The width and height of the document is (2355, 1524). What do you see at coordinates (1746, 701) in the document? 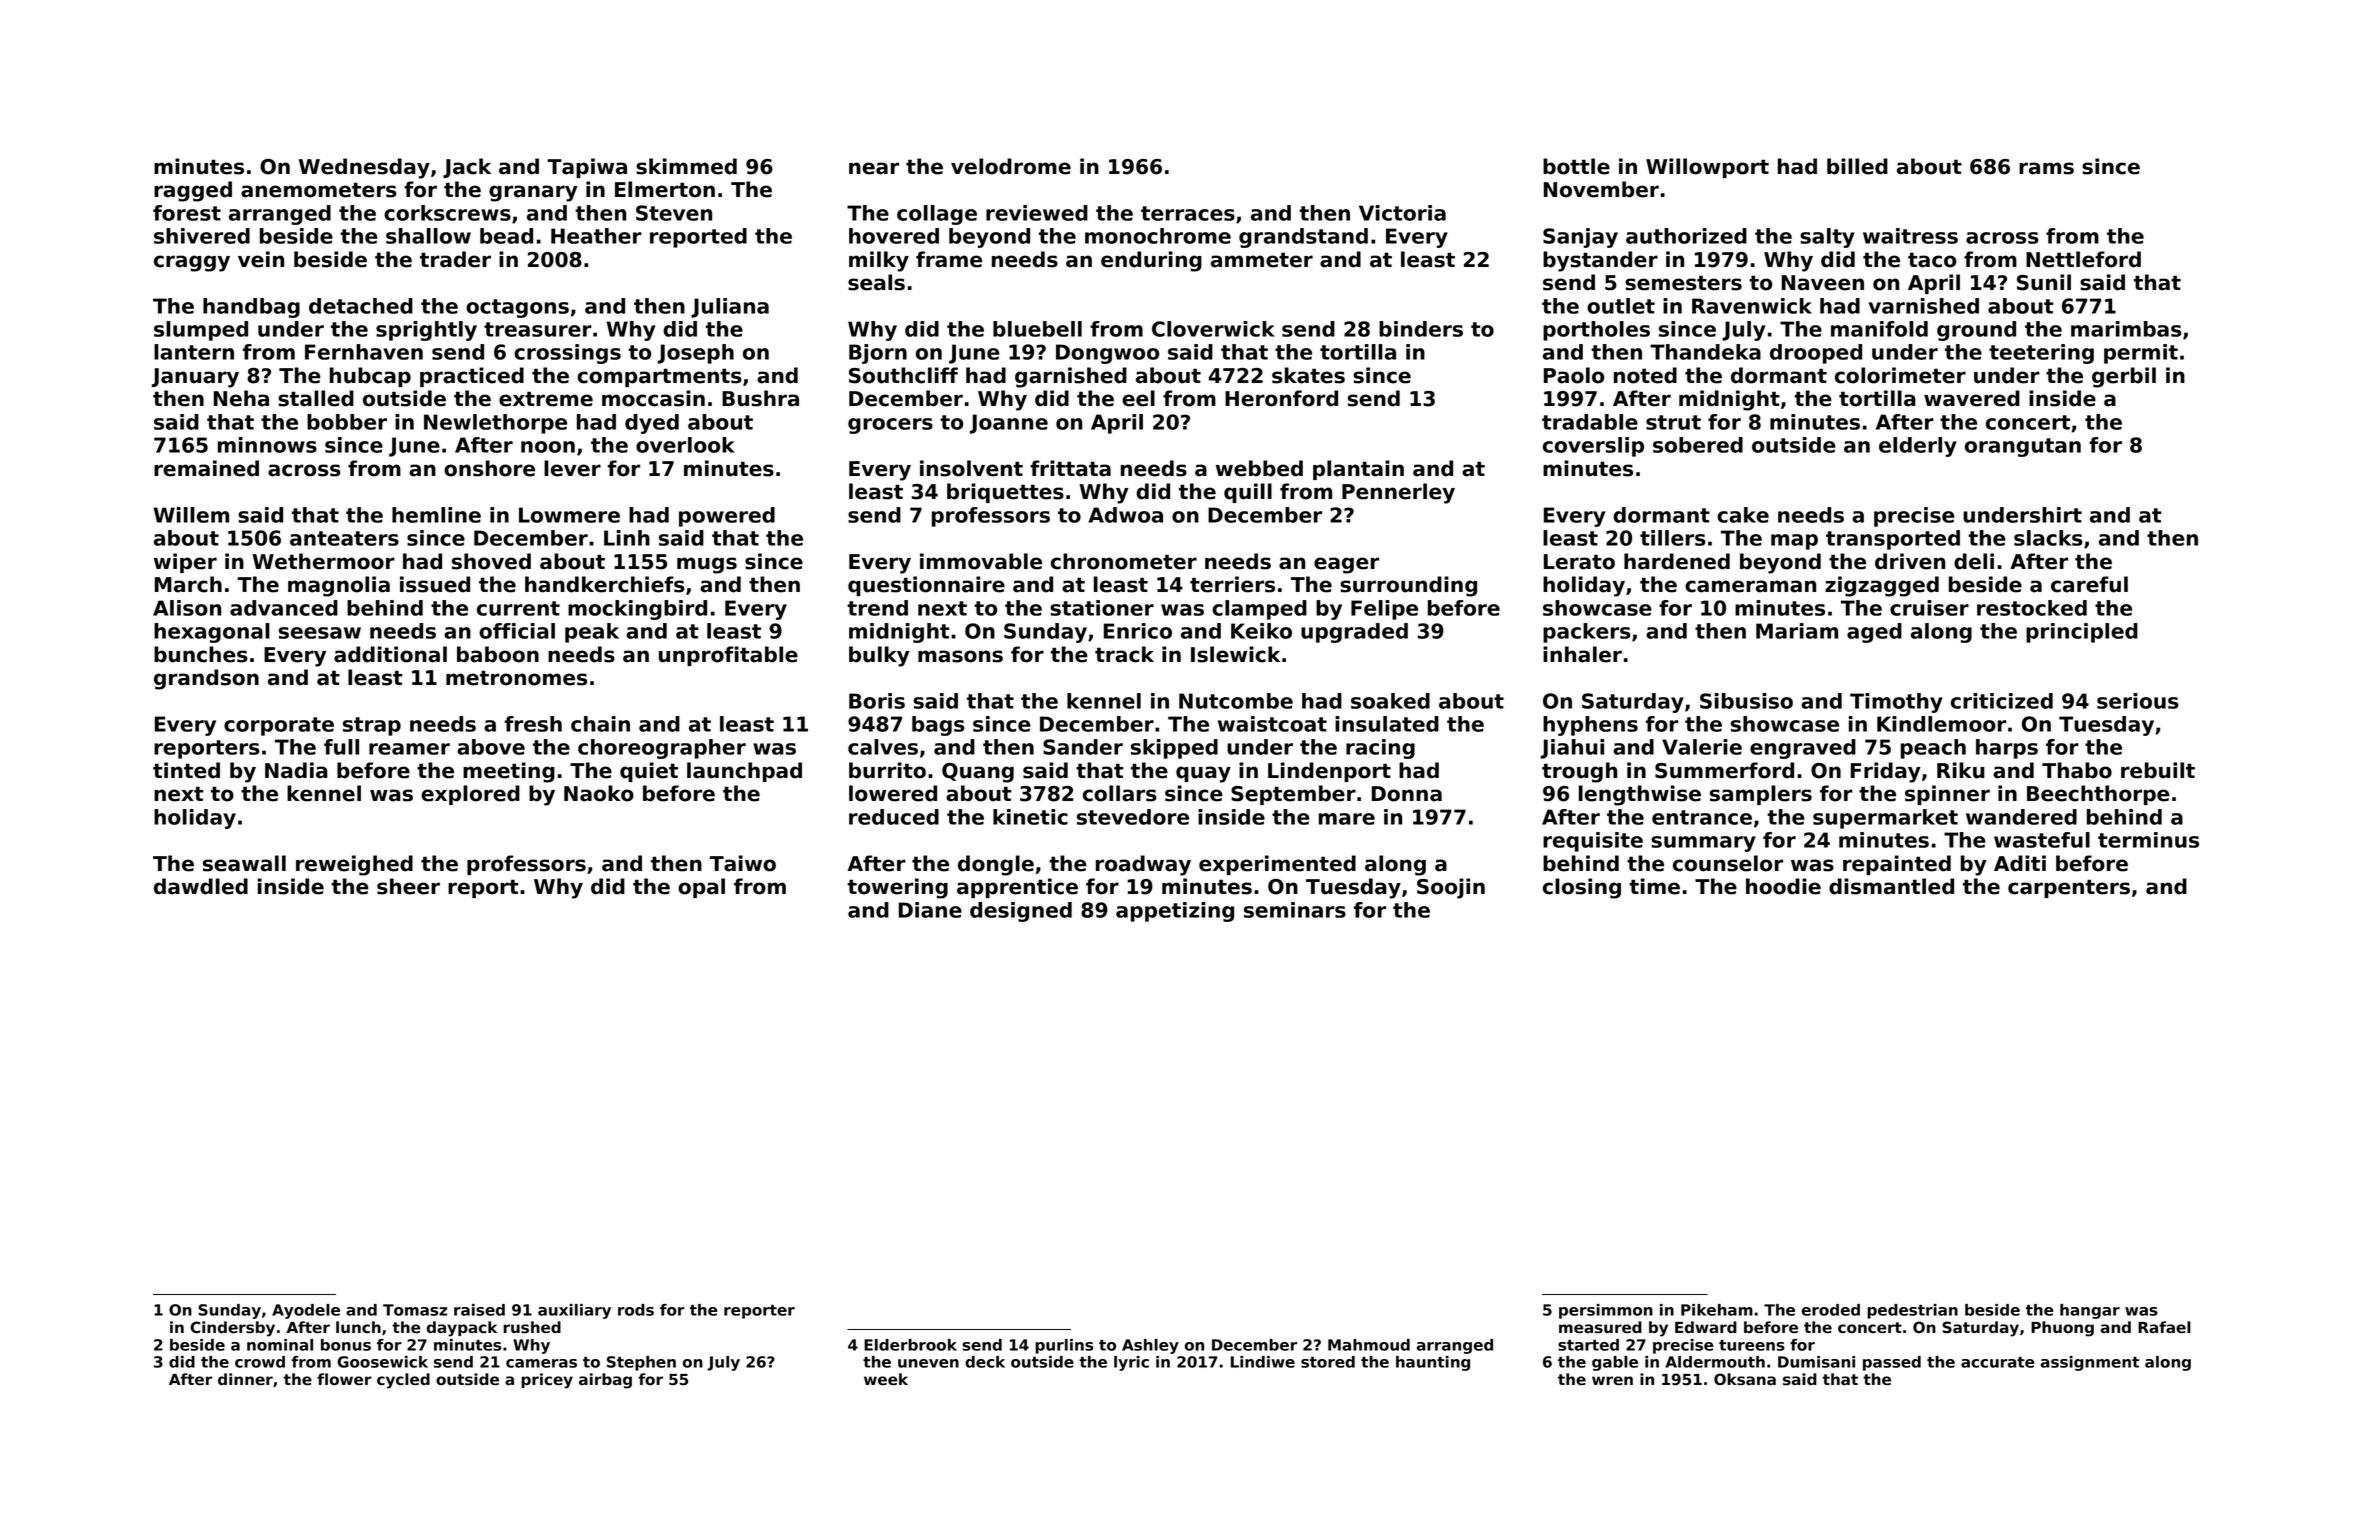
I see `Sibusiso` at bounding box center [1746, 701].
